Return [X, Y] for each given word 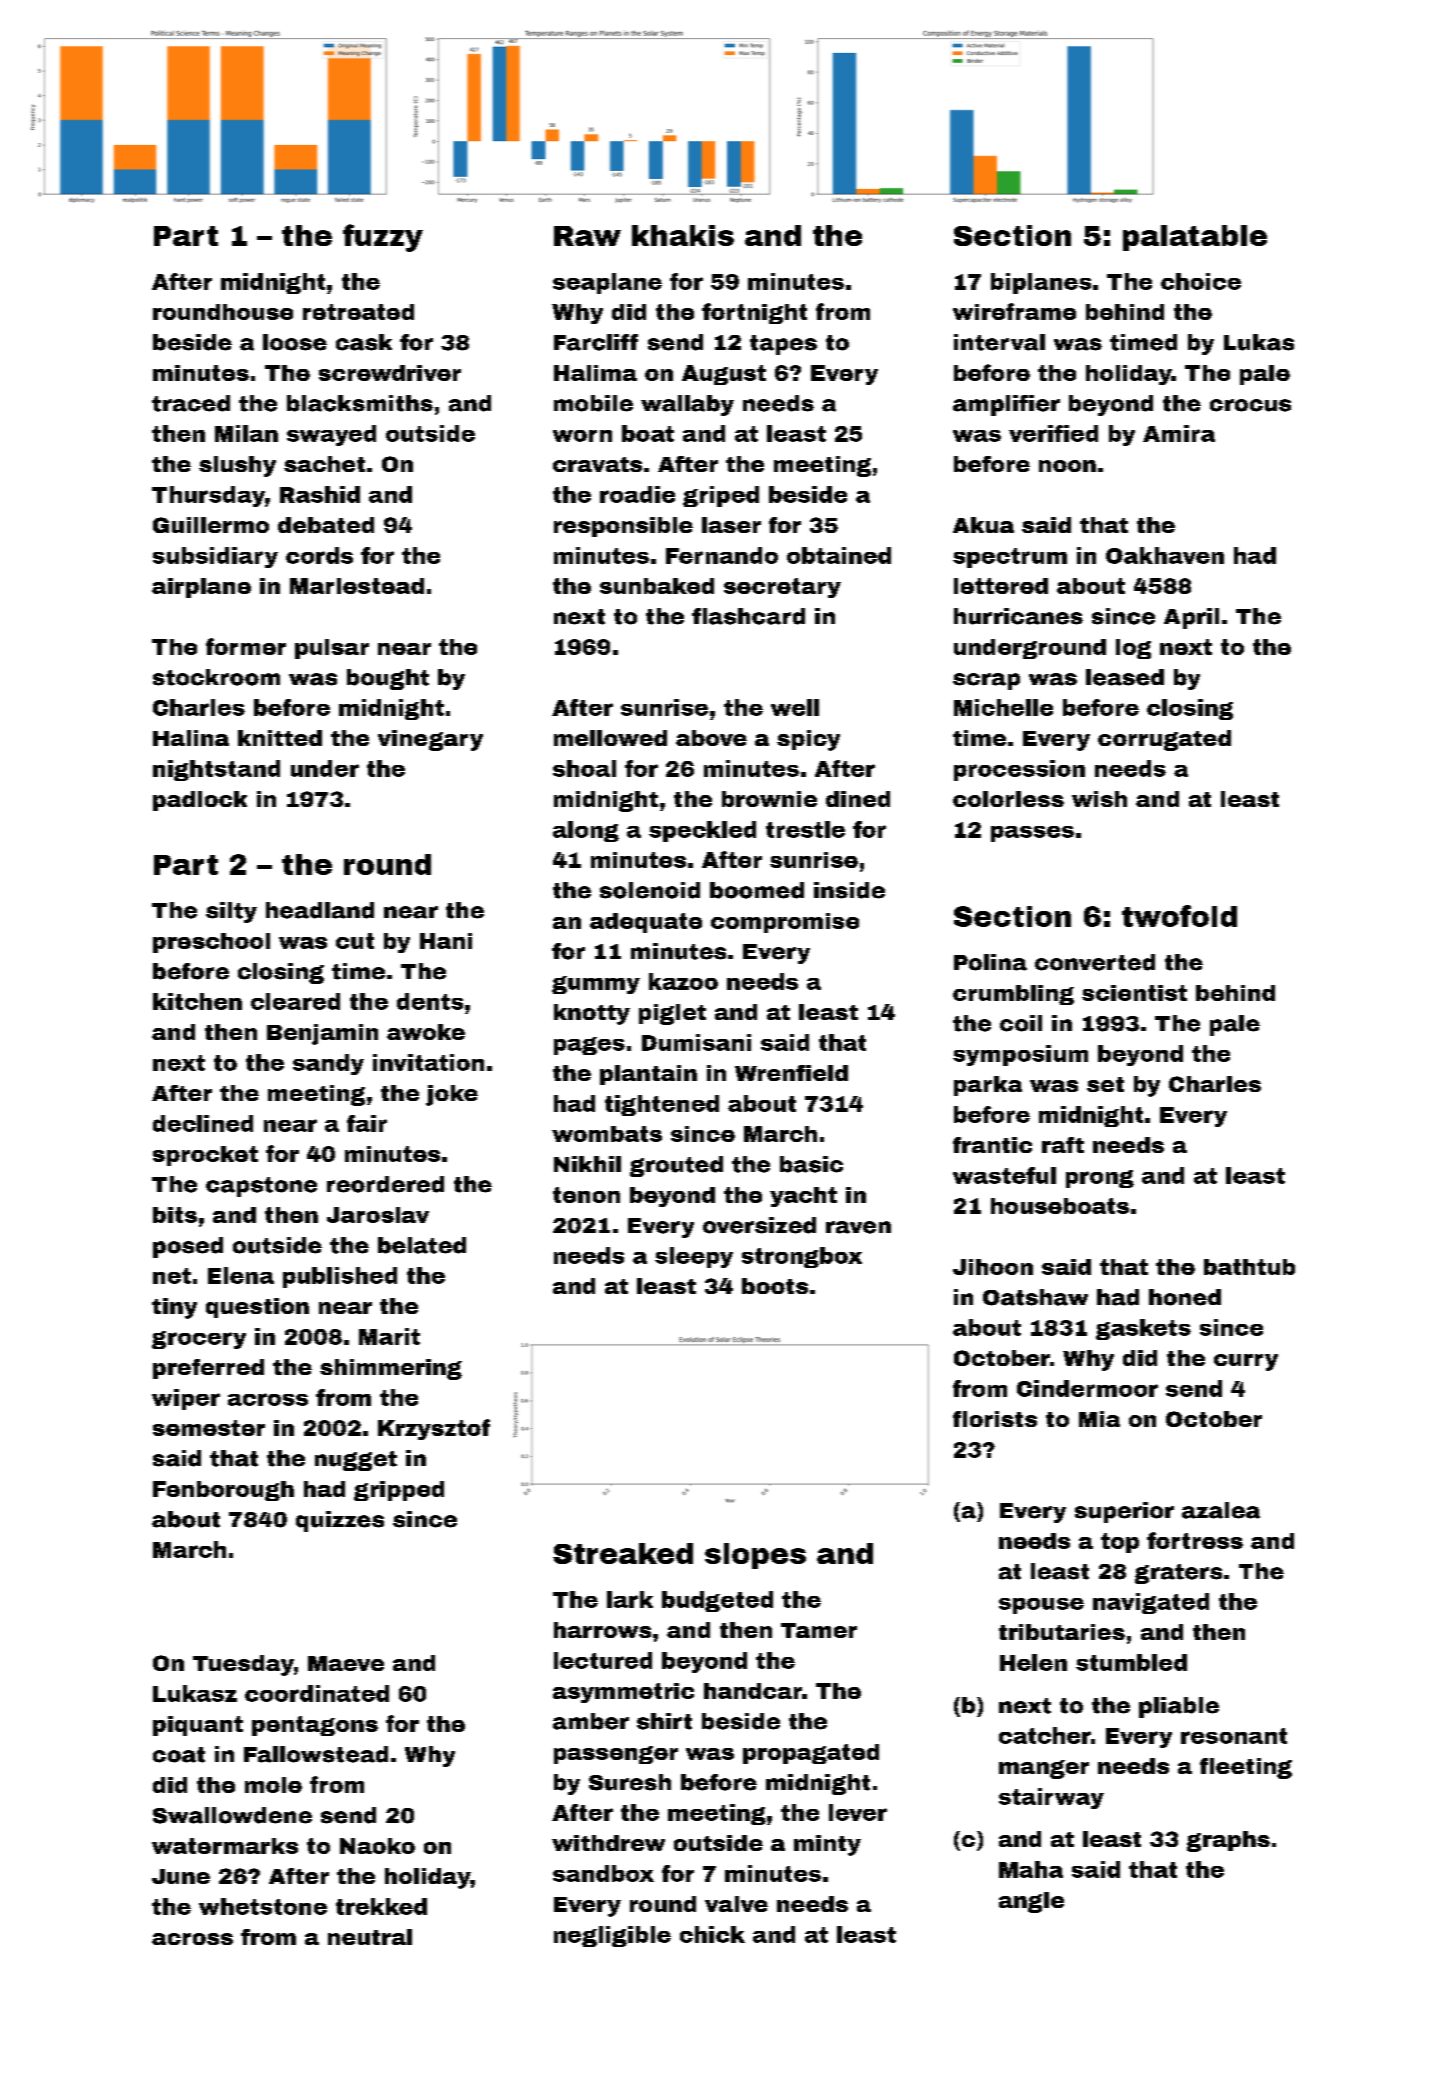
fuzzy [383, 238]
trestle [805, 829]
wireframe [1014, 311]
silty [231, 912]
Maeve [346, 1663]
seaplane [607, 283]
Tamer [819, 1630]
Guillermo [211, 525]
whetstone [263, 1906]
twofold [1179, 916]
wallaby [687, 405]
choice [1201, 281]
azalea [1221, 1510]
